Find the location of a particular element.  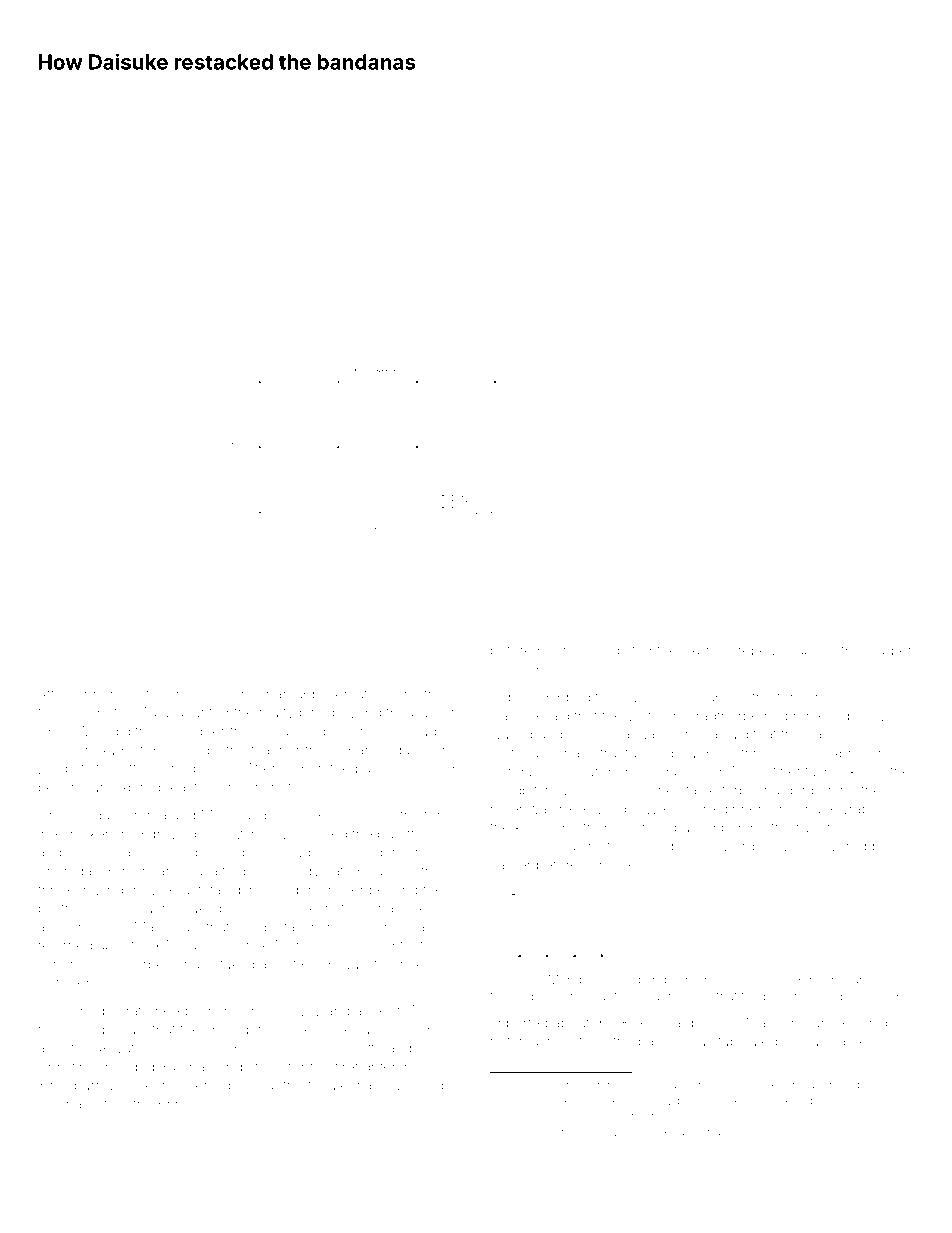

Misaki is located at coordinates (121, 852).
